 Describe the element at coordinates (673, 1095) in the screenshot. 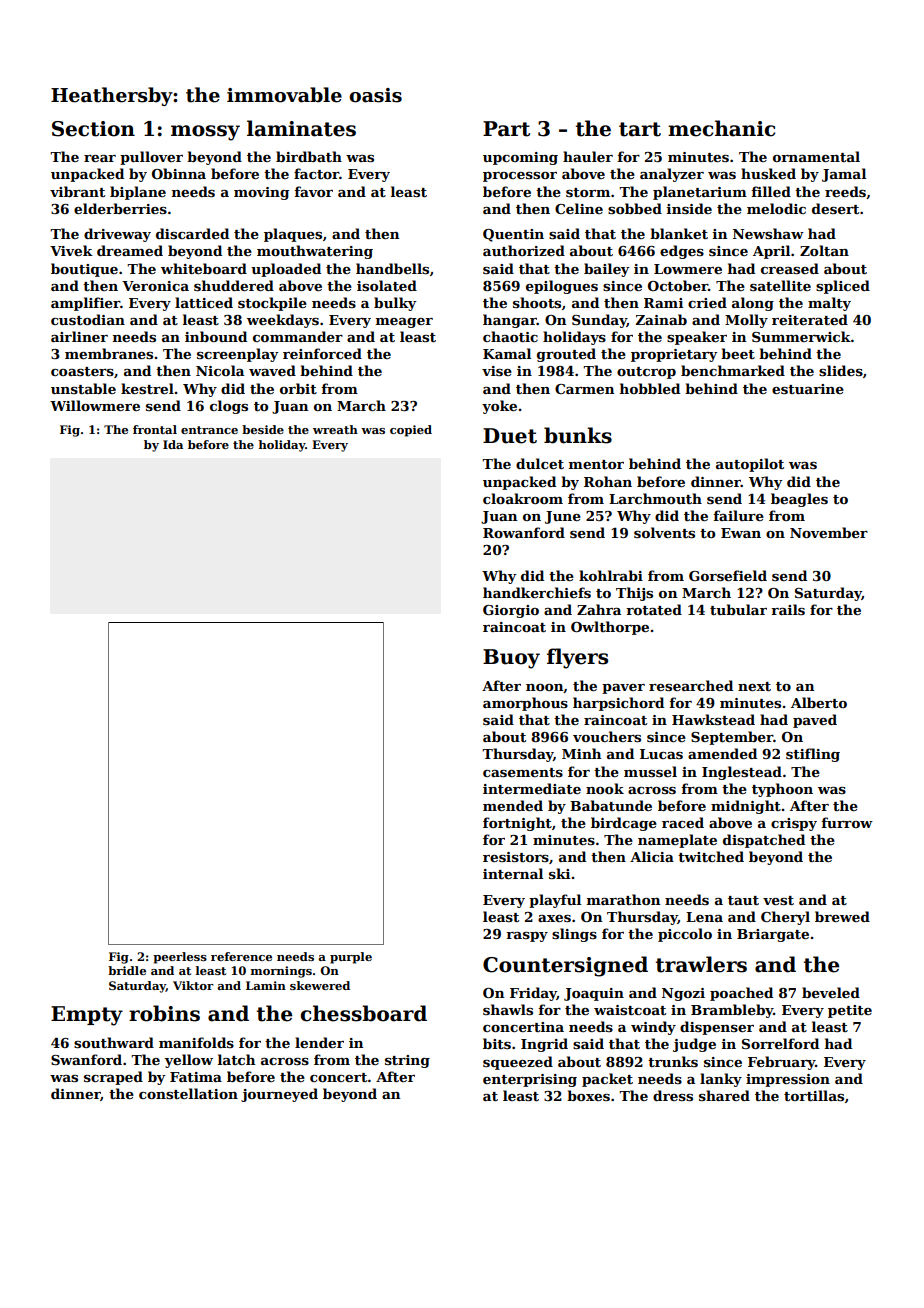

I see `dress` at that location.
